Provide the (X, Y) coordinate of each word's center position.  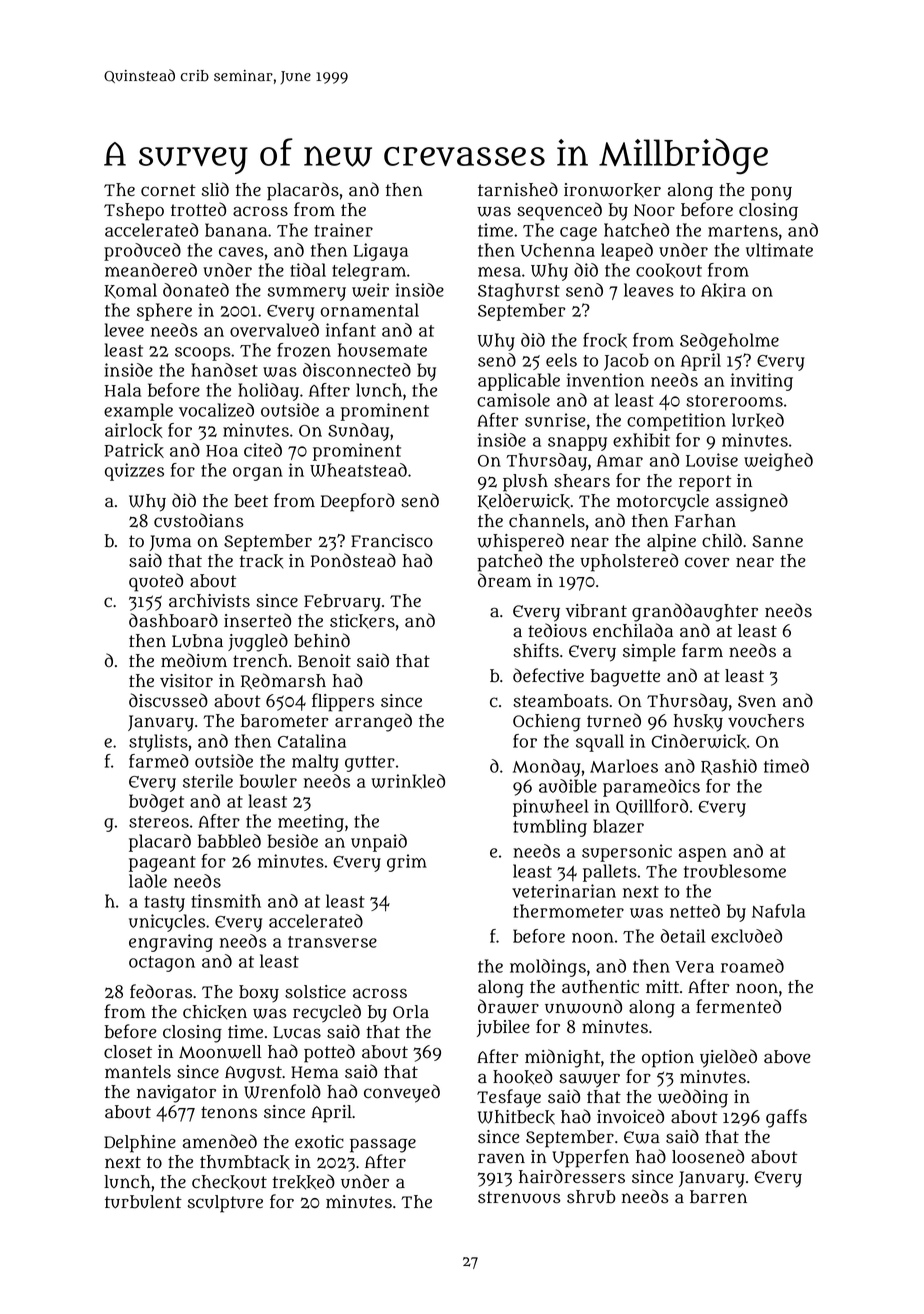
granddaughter (695, 612)
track (261, 561)
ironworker (612, 190)
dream (504, 580)
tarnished (518, 189)
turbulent (143, 1202)
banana (236, 230)
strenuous (519, 1197)
